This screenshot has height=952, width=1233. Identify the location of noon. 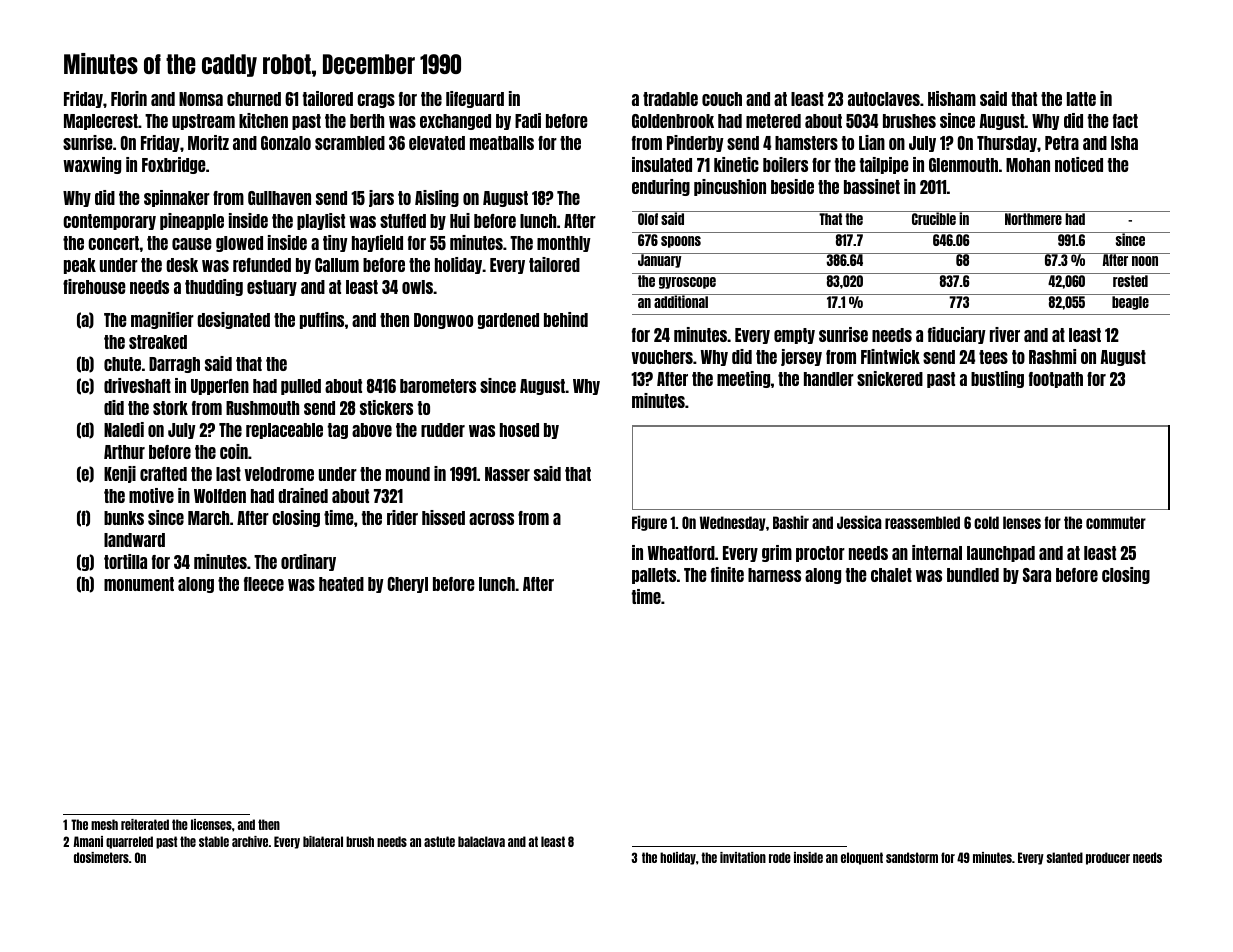
(1145, 261).
